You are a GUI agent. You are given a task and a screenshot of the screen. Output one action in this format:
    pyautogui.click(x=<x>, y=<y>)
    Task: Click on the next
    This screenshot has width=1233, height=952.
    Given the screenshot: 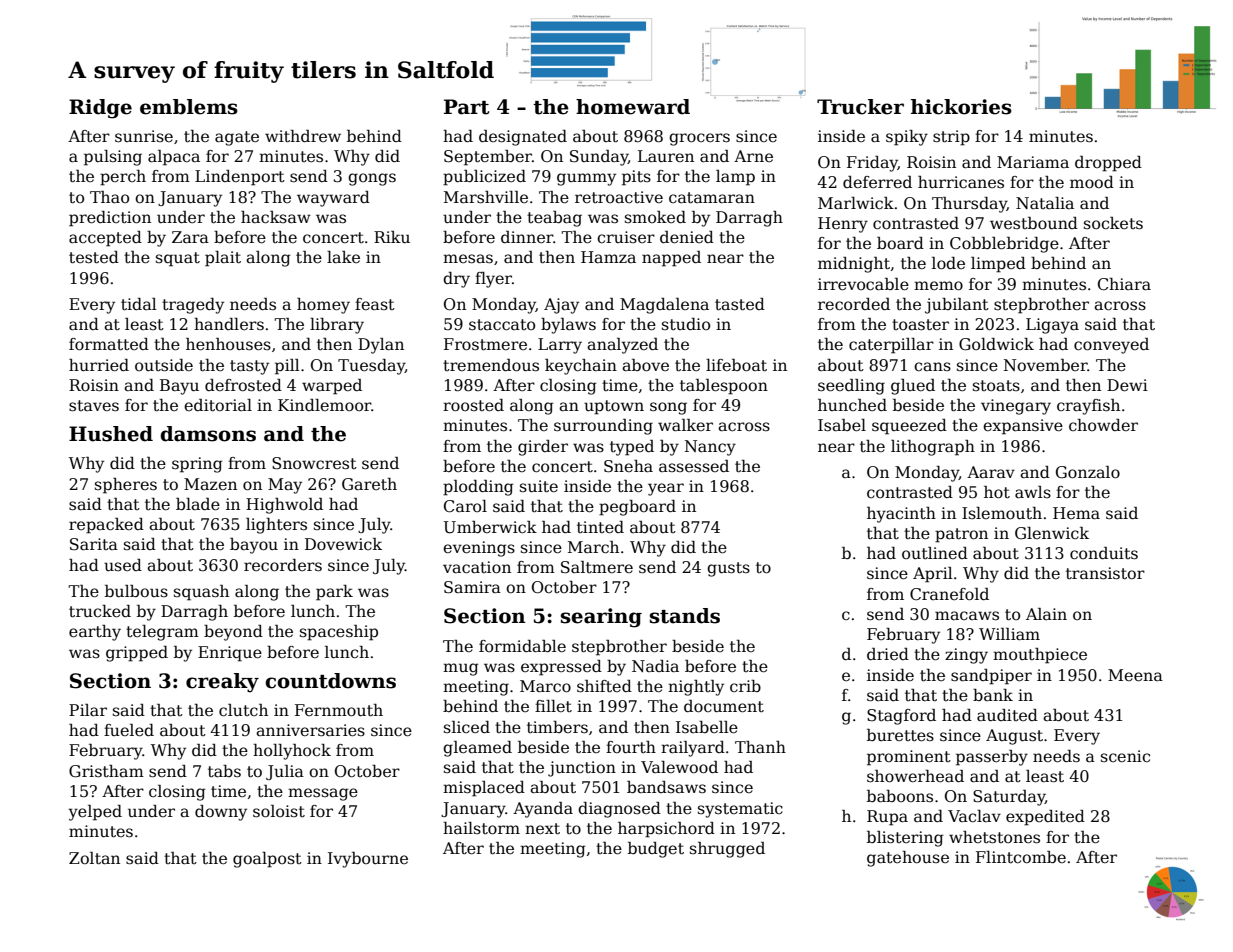 What is the action you would take?
    pyautogui.click(x=542, y=829)
